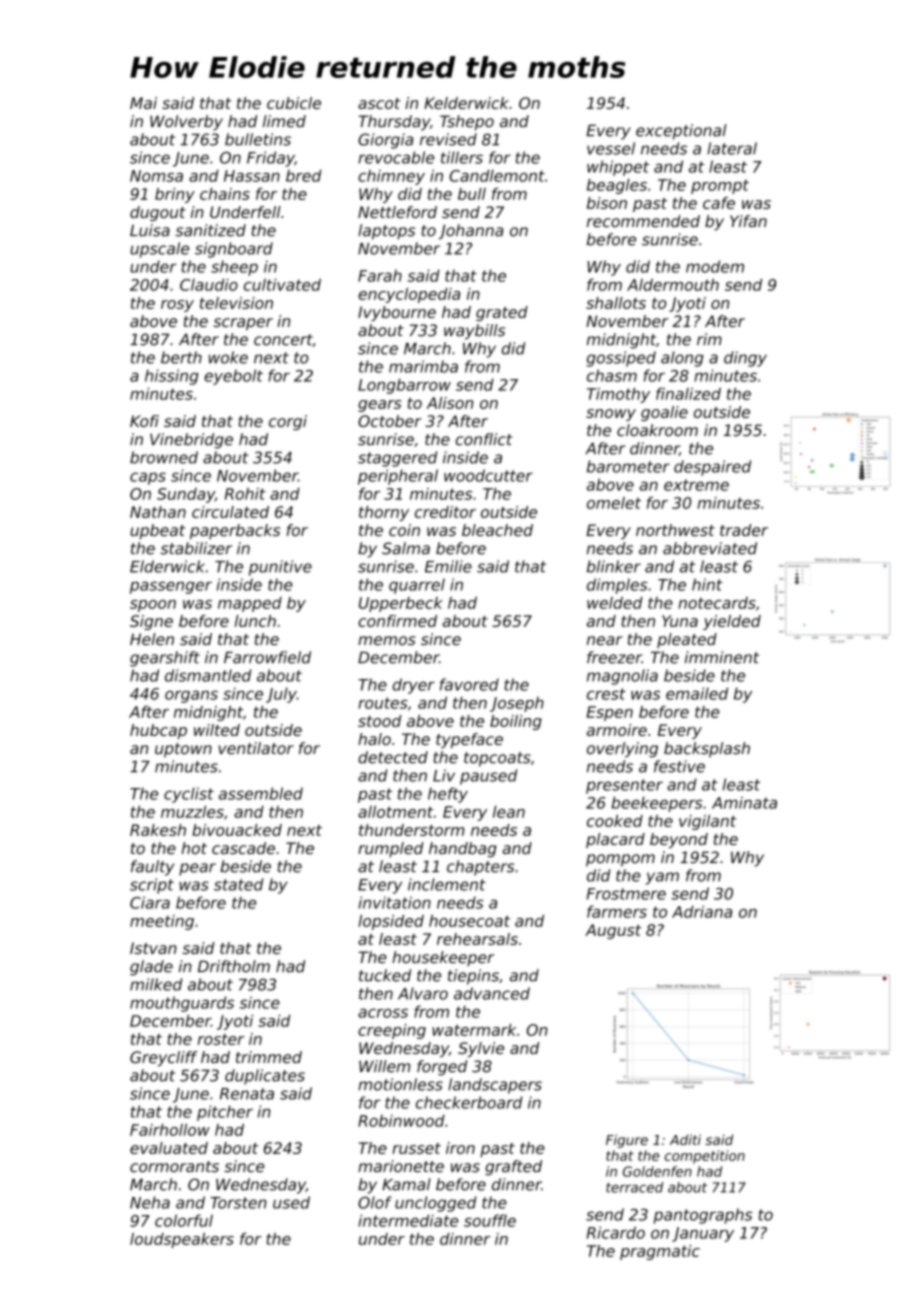 The image size is (908, 1316). What do you see at coordinates (150, 230) in the image?
I see `Luisa` at bounding box center [150, 230].
